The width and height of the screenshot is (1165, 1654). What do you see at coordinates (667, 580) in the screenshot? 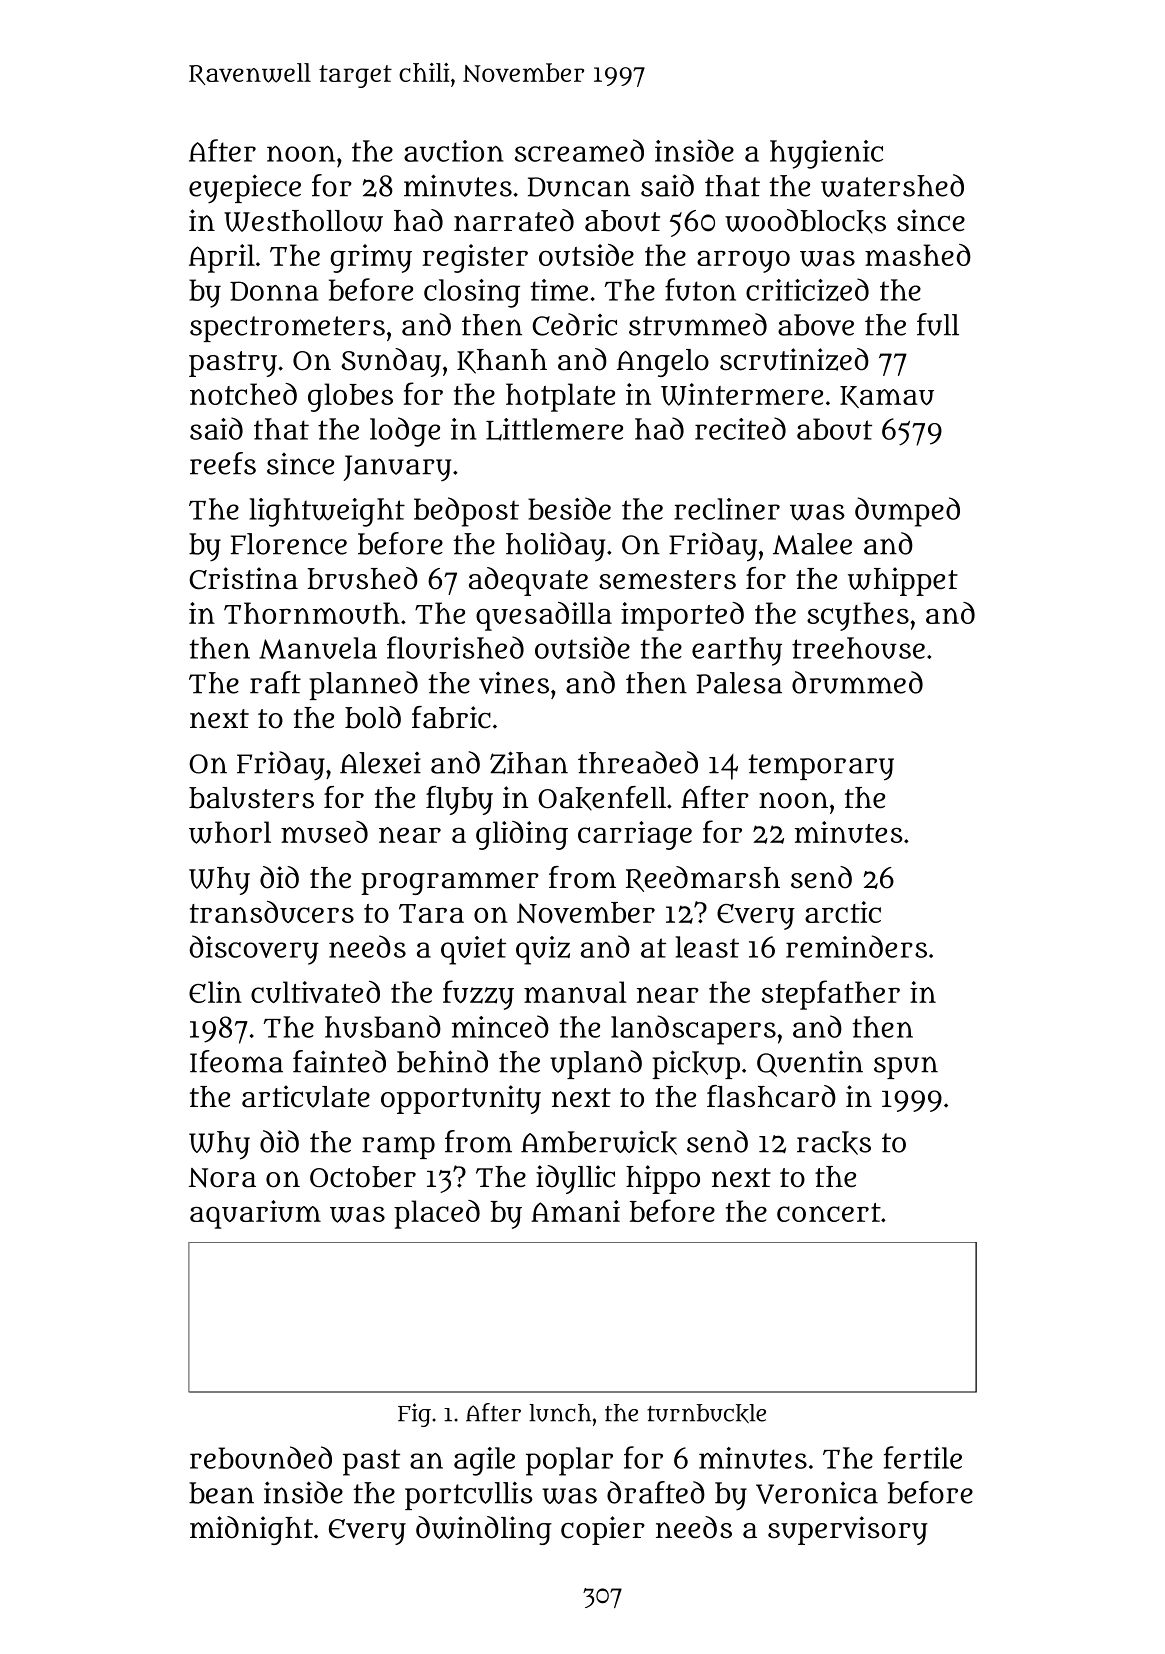
I see `semesters` at bounding box center [667, 580].
